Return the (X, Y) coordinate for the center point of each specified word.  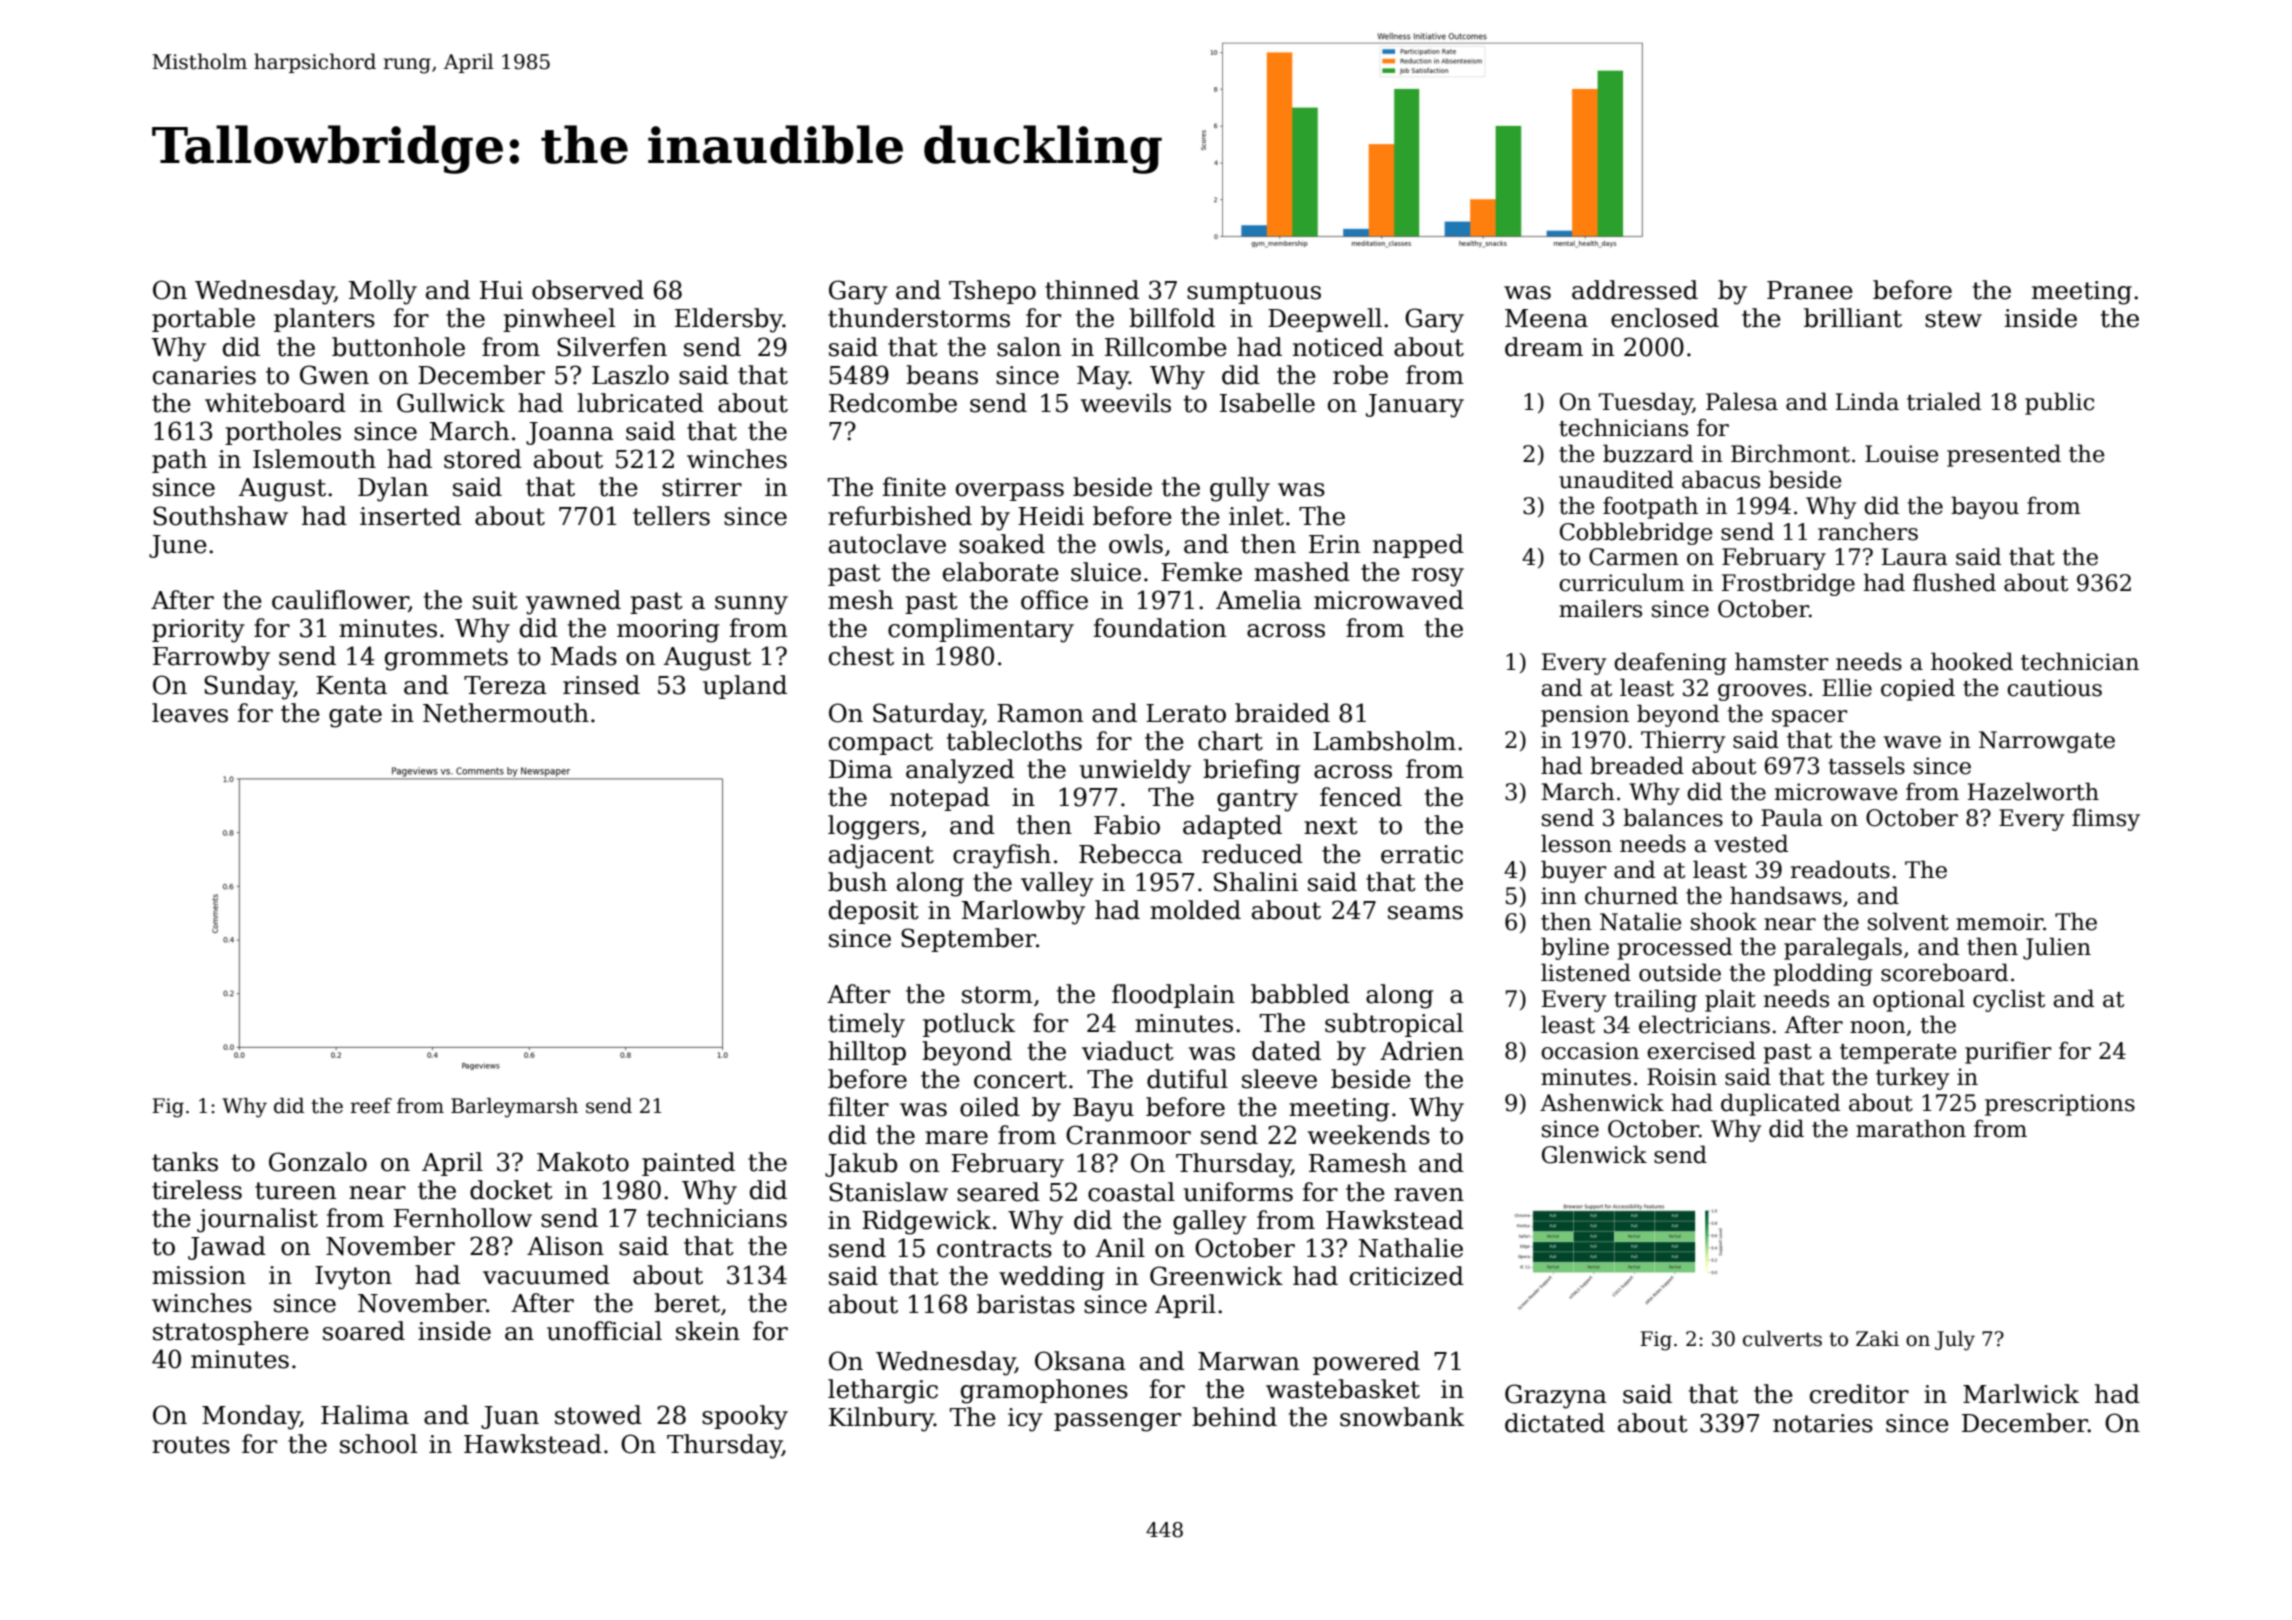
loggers (873, 827)
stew (1953, 319)
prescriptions (2060, 1105)
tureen (295, 1191)
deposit (874, 912)
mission (199, 1275)
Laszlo (630, 375)
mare (956, 1138)
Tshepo (992, 292)
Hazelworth (2033, 791)
